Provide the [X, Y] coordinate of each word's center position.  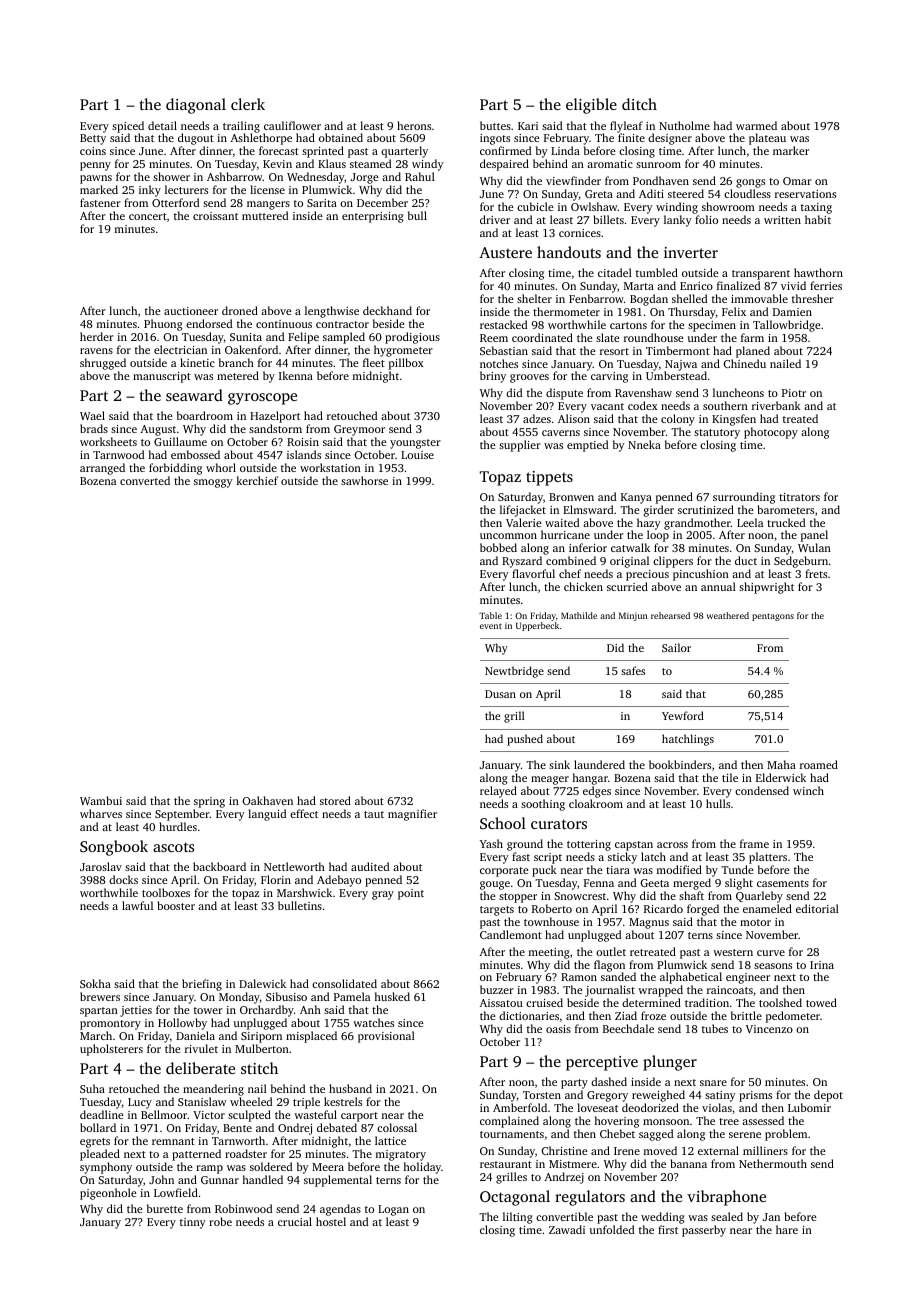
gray [383, 895]
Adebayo [339, 881]
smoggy [213, 483]
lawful [137, 905]
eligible [591, 106]
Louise [417, 455]
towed [821, 1002]
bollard [98, 1127]
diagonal [196, 106]
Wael [92, 415]
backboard [219, 866]
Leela [750, 522]
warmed [756, 125]
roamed [819, 764]
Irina [822, 965]
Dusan [500, 694]
